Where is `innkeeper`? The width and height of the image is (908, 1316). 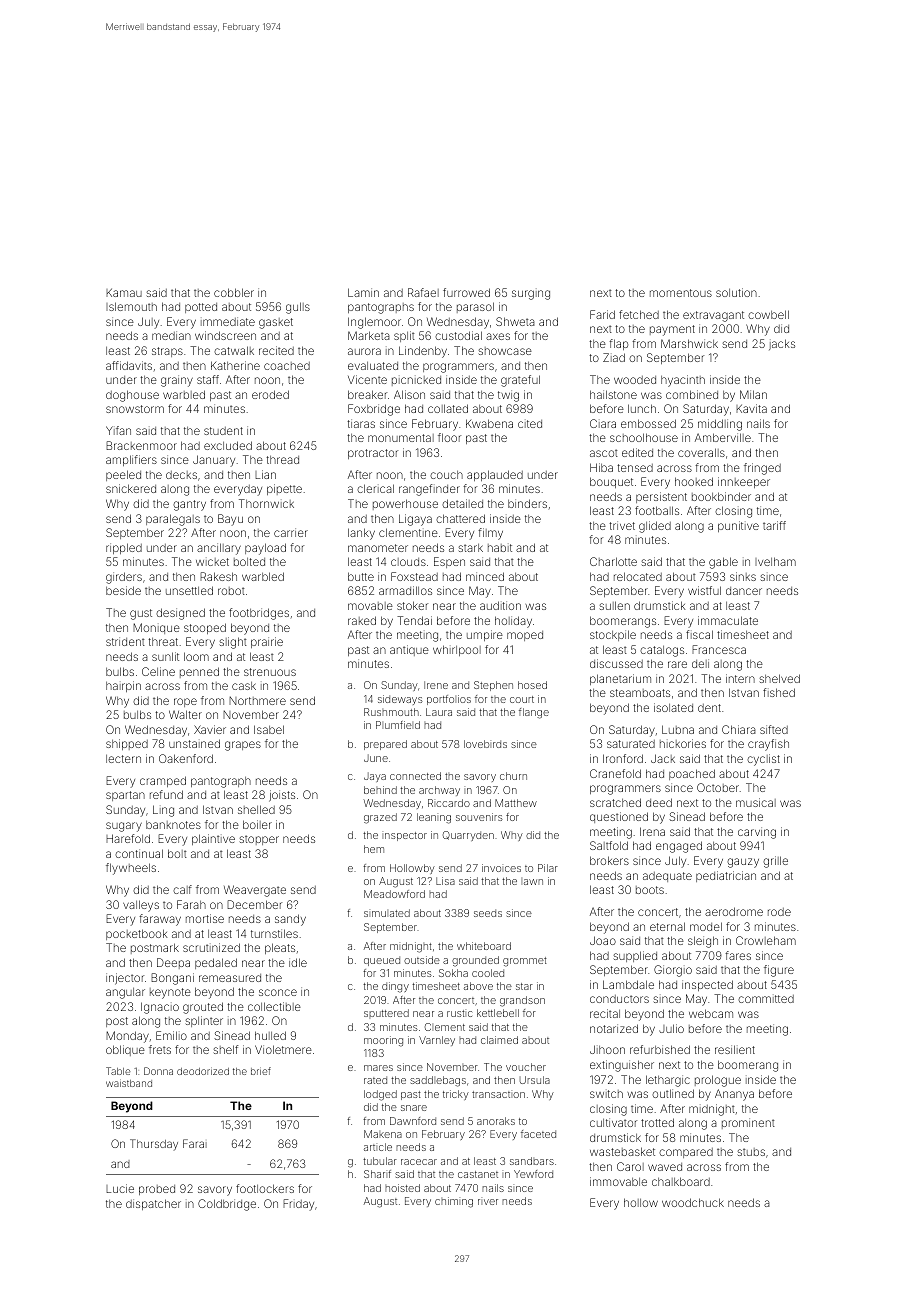
innkeeper is located at coordinates (744, 482).
